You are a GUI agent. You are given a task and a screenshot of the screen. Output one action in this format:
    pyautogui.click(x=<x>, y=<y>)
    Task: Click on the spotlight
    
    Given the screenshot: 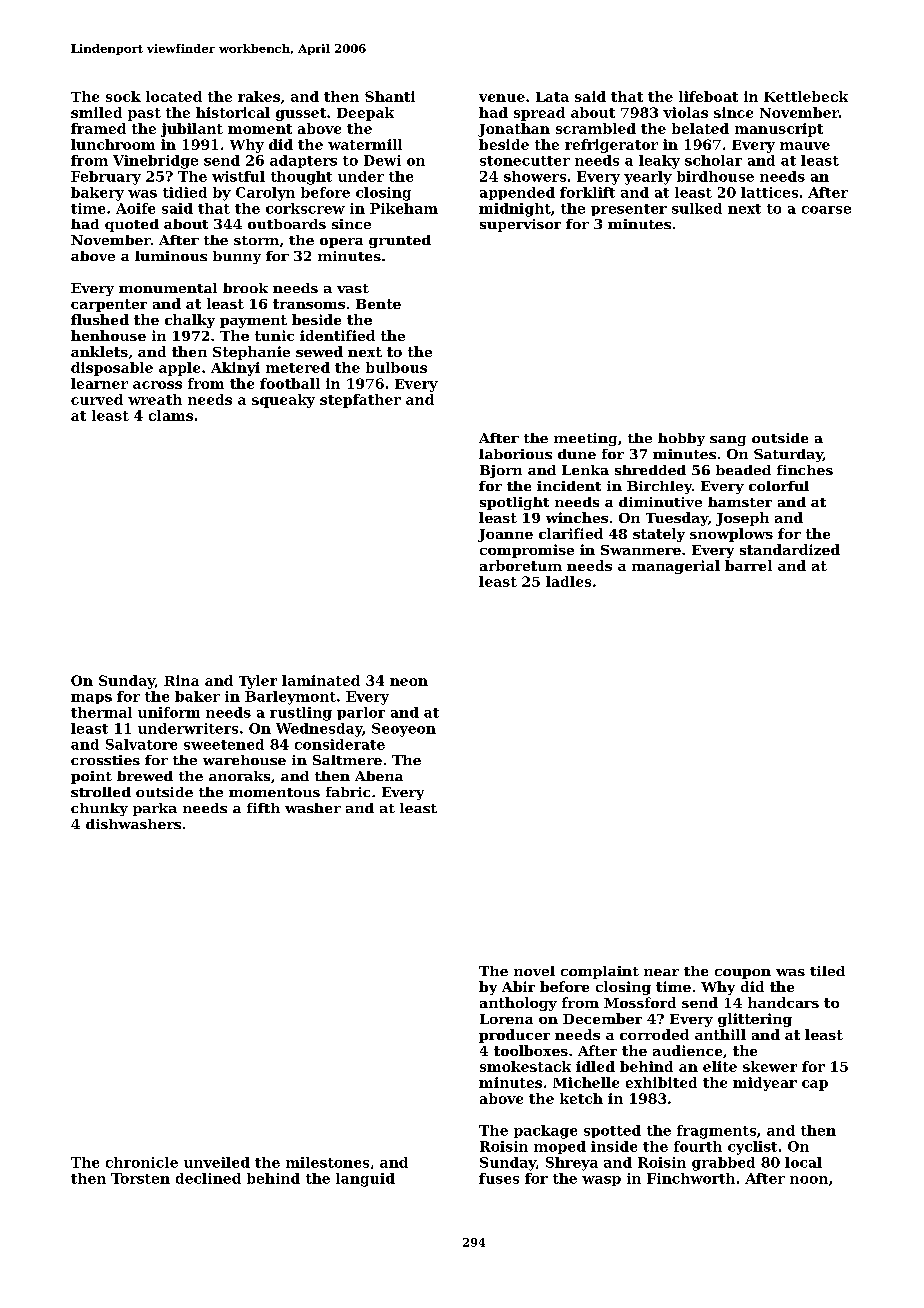 What is the action you would take?
    pyautogui.click(x=514, y=503)
